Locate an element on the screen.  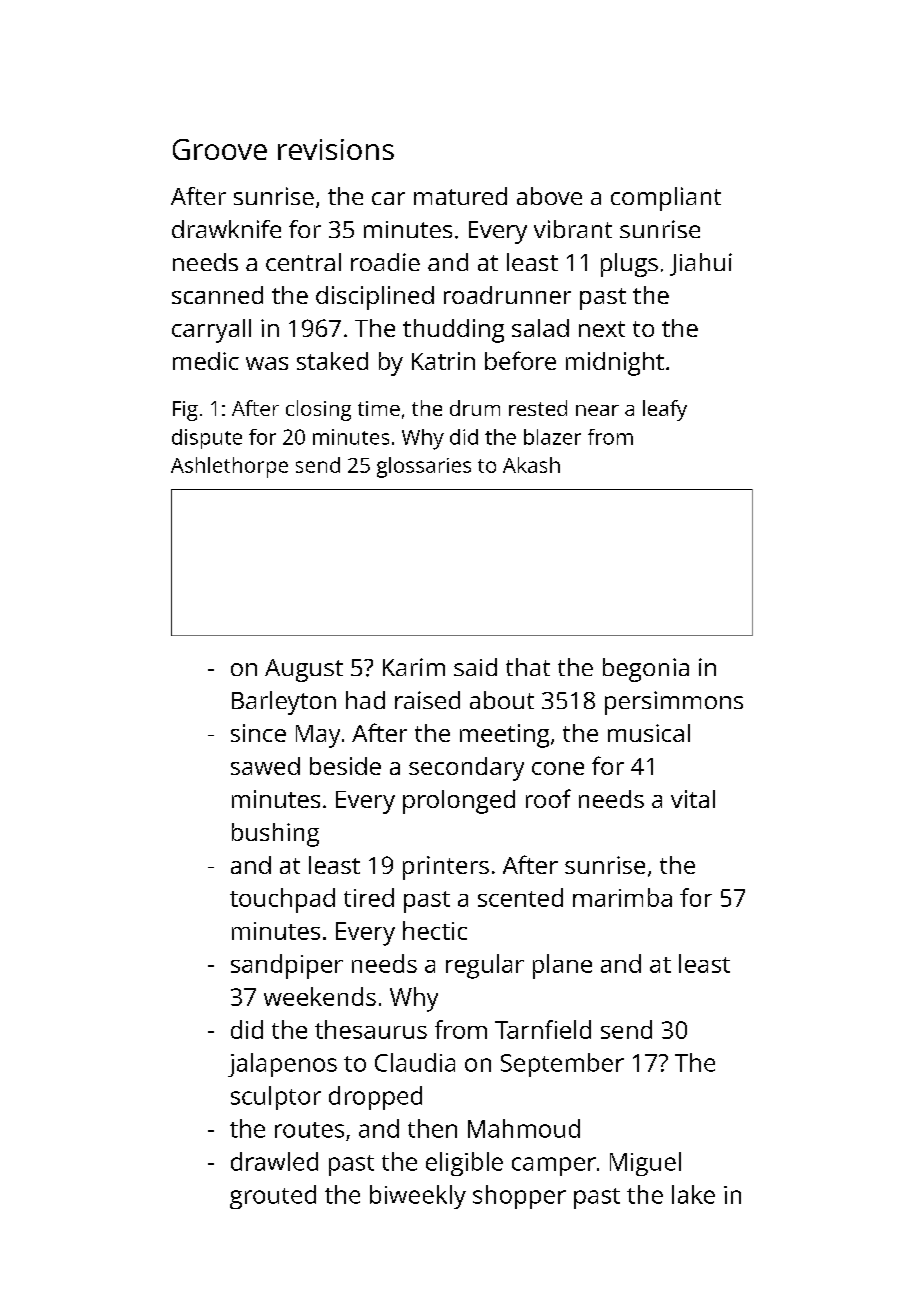
Ashlethorpe is located at coordinates (229, 467).
